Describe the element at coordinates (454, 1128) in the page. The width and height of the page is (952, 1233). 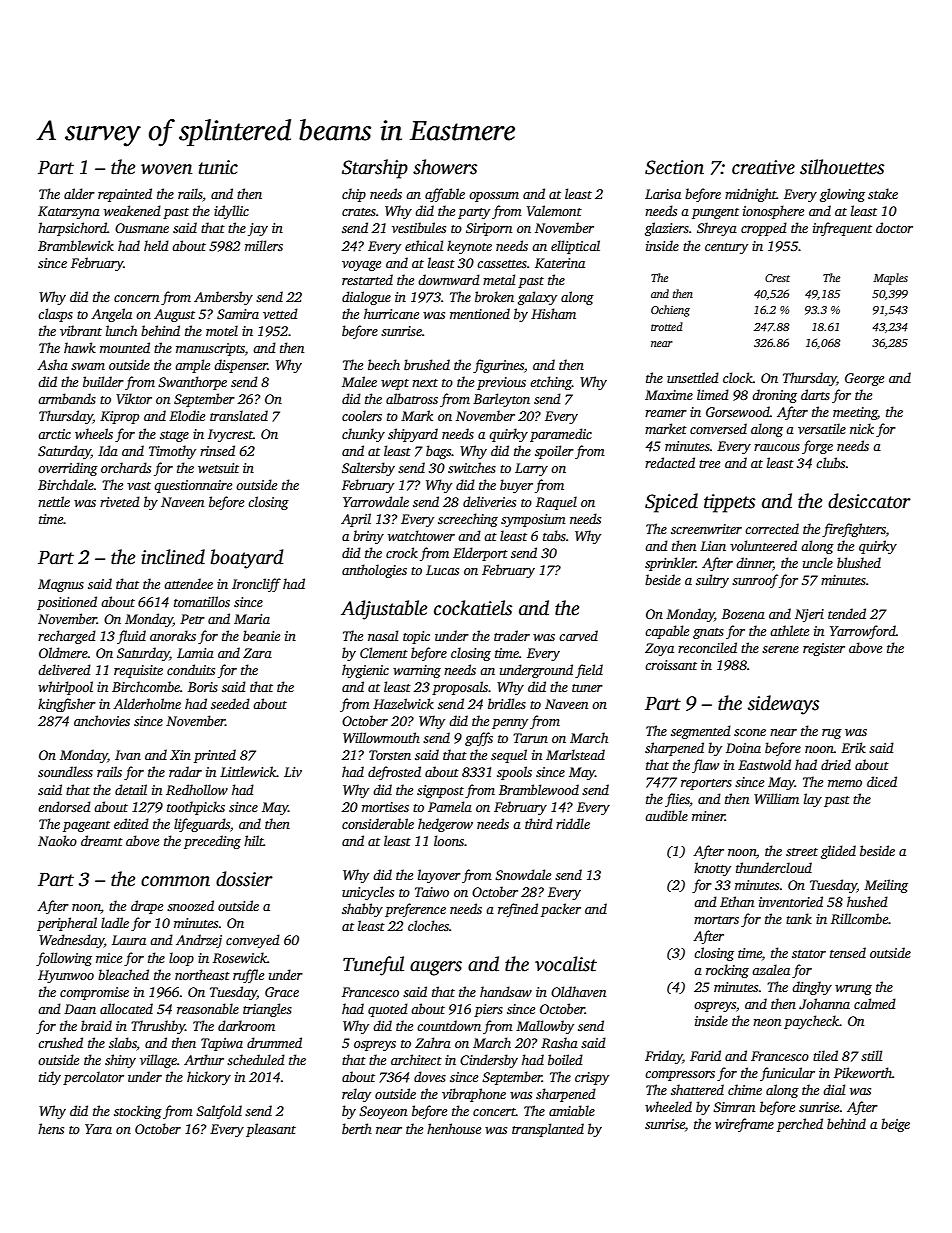
I see `henhouse` at that location.
